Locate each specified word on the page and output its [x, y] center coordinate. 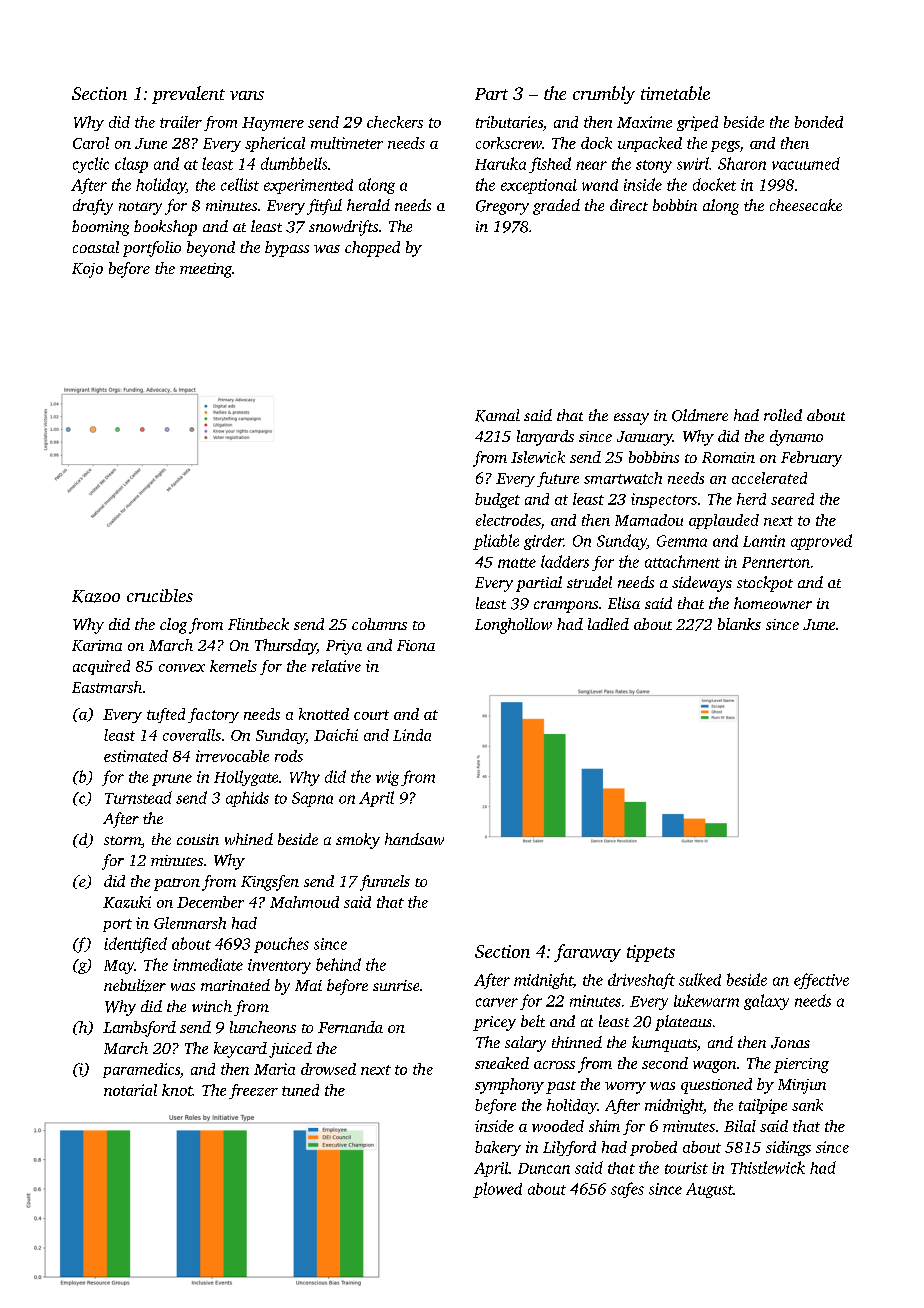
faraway [587, 953]
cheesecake [806, 205]
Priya [344, 647]
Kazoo [96, 596]
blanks [739, 624]
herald [368, 205]
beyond [211, 249]
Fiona [416, 645]
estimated [136, 756]
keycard [240, 1050]
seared [792, 499]
